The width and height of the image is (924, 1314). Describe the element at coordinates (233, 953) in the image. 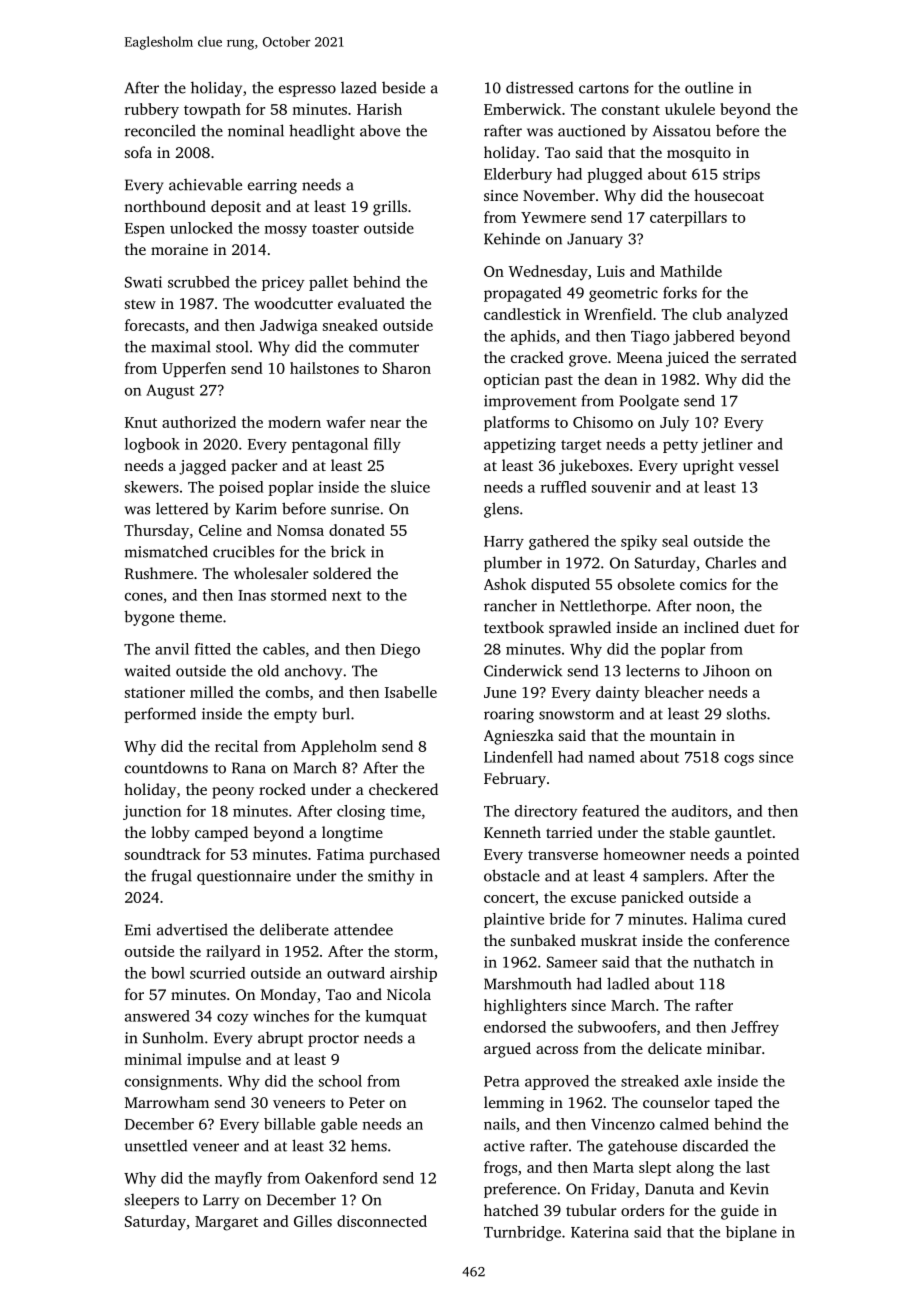

I see `railyard` at that location.
